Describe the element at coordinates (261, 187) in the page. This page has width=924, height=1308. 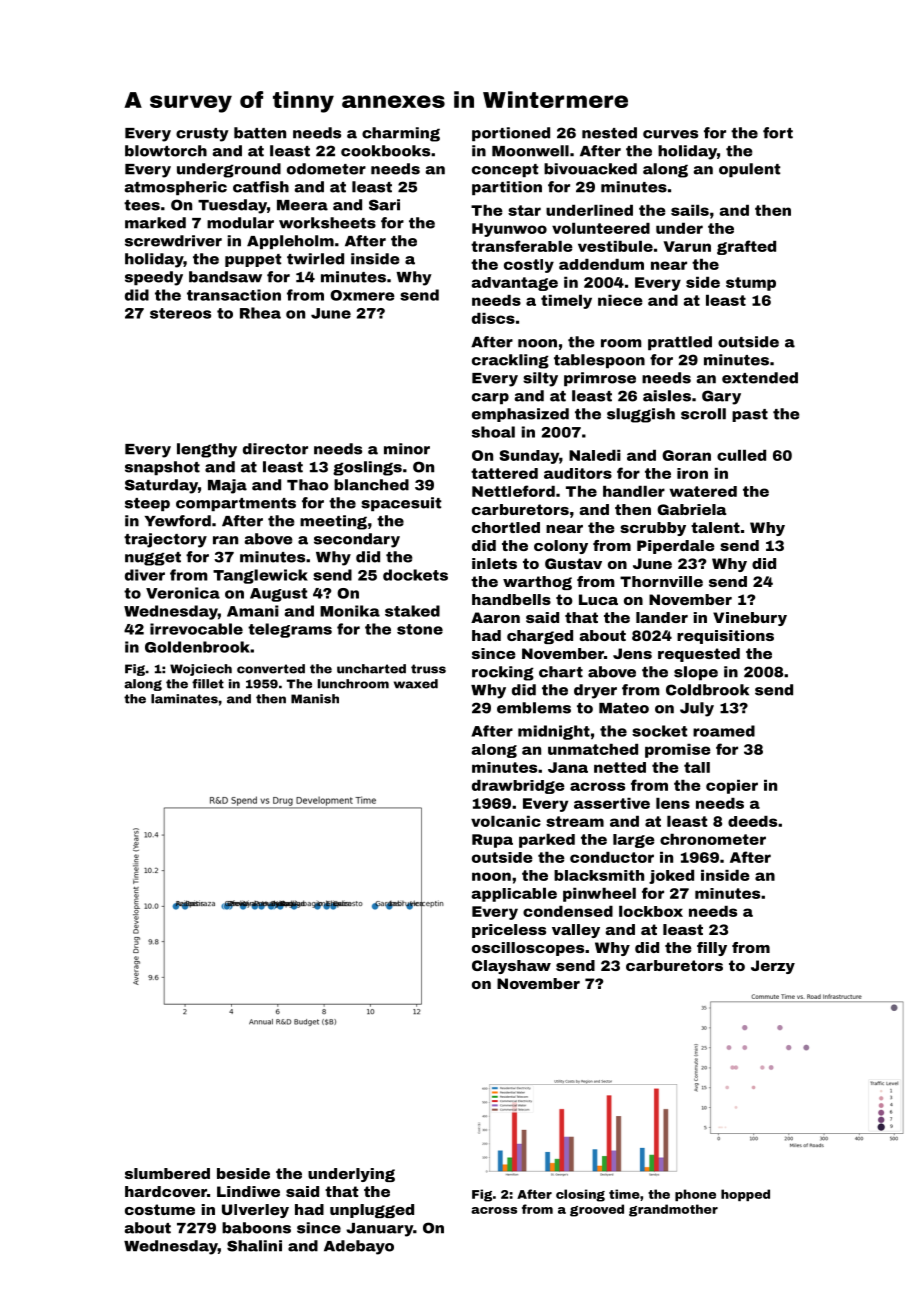
I see `catfish` at that location.
